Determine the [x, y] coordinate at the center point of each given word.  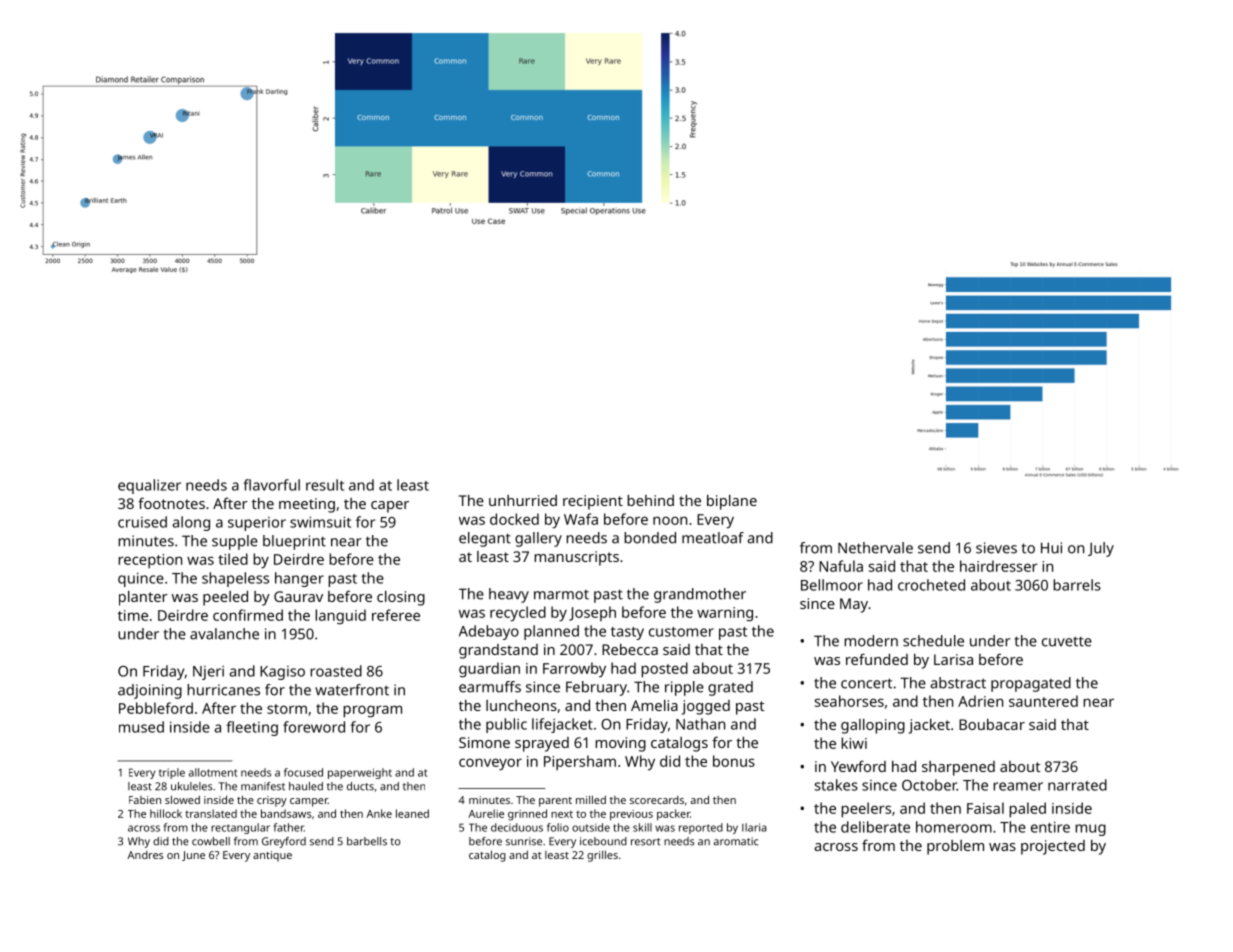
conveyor [490, 764]
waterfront [352, 690]
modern [871, 641]
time [133, 615]
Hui [1051, 548]
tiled [233, 559]
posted [664, 670]
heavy [509, 595]
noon [670, 520]
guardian [489, 670]
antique [272, 856]
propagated [1031, 684]
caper [390, 507]
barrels [1077, 585]
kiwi [854, 743]
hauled [306, 786]
